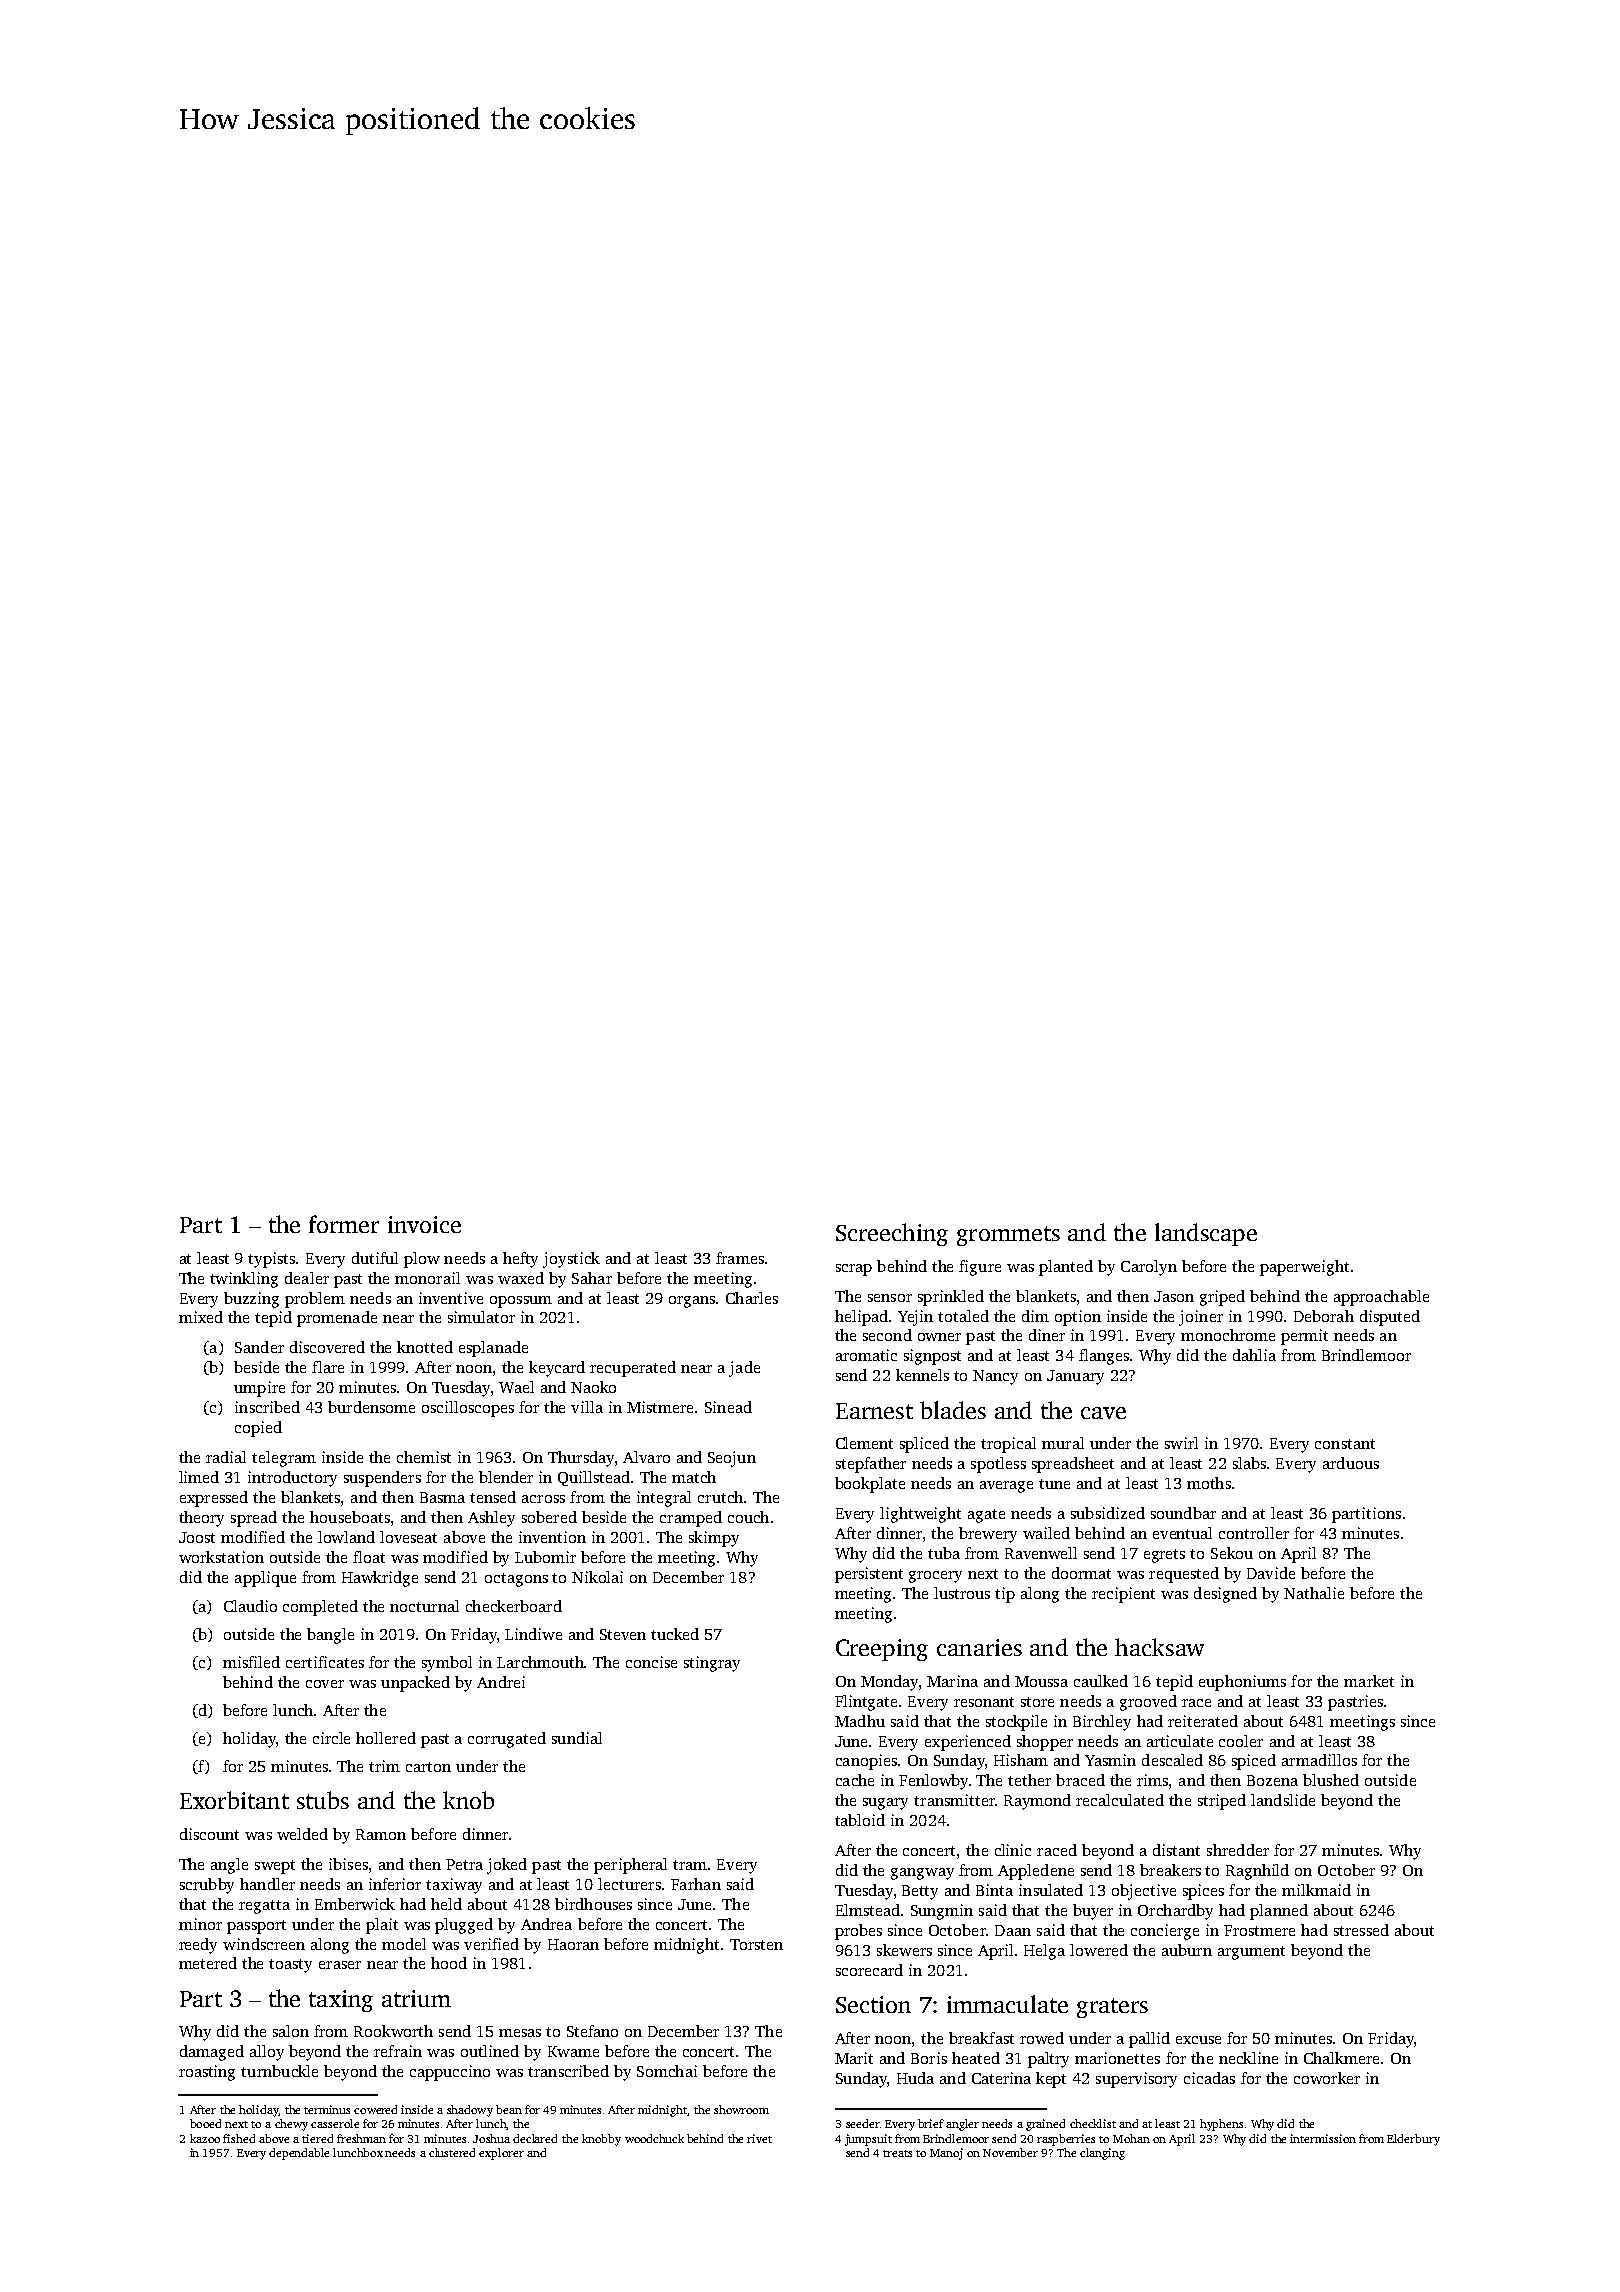 The image size is (1620, 2292). I want to click on landscape, so click(1206, 1234).
